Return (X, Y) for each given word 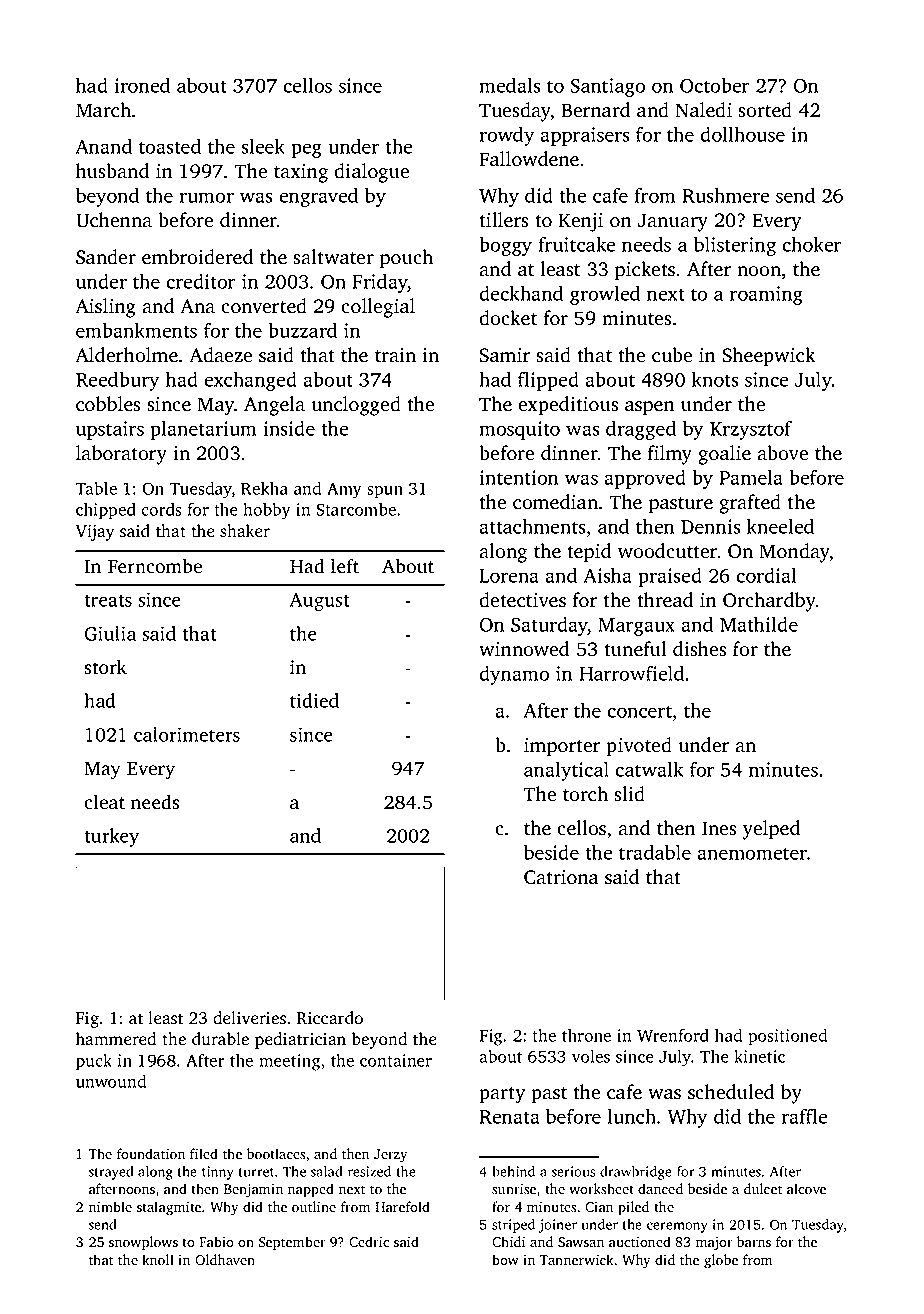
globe (721, 1261)
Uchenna (114, 220)
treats (108, 601)
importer (562, 747)
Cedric (369, 1242)
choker (811, 244)
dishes (699, 649)
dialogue (371, 173)
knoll (158, 1260)
